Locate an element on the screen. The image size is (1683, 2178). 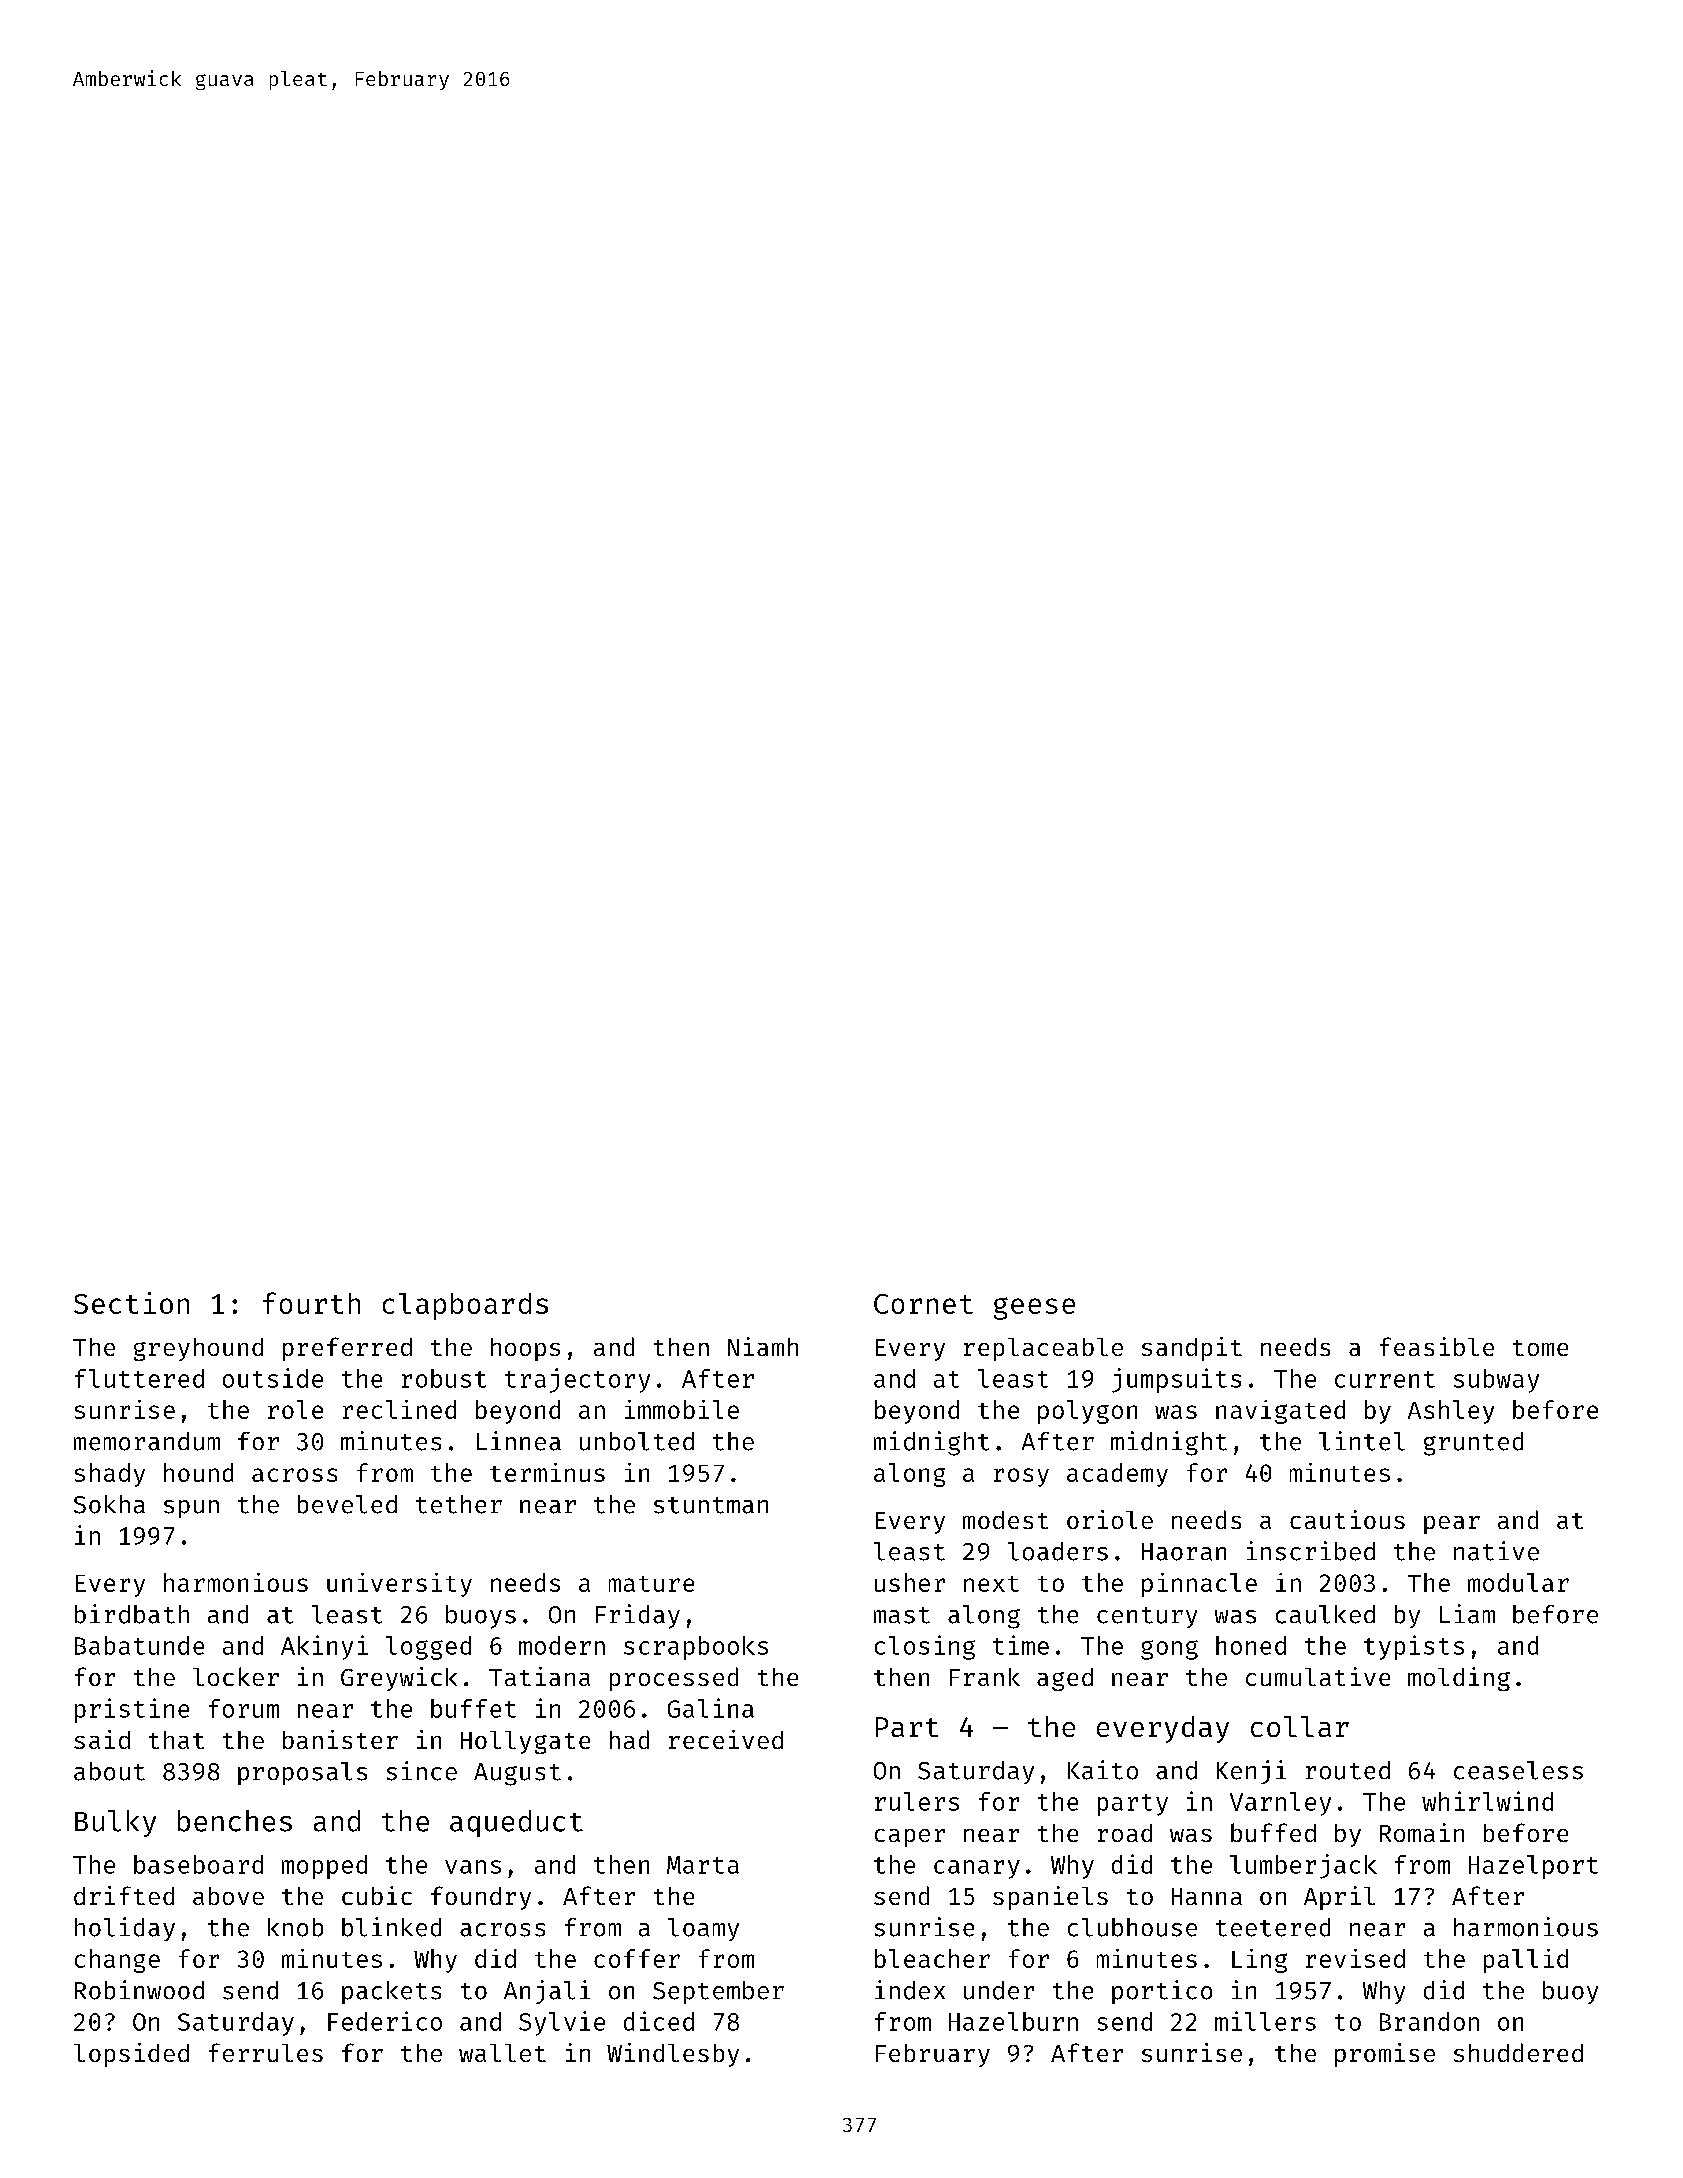
locker is located at coordinates (236, 1676).
